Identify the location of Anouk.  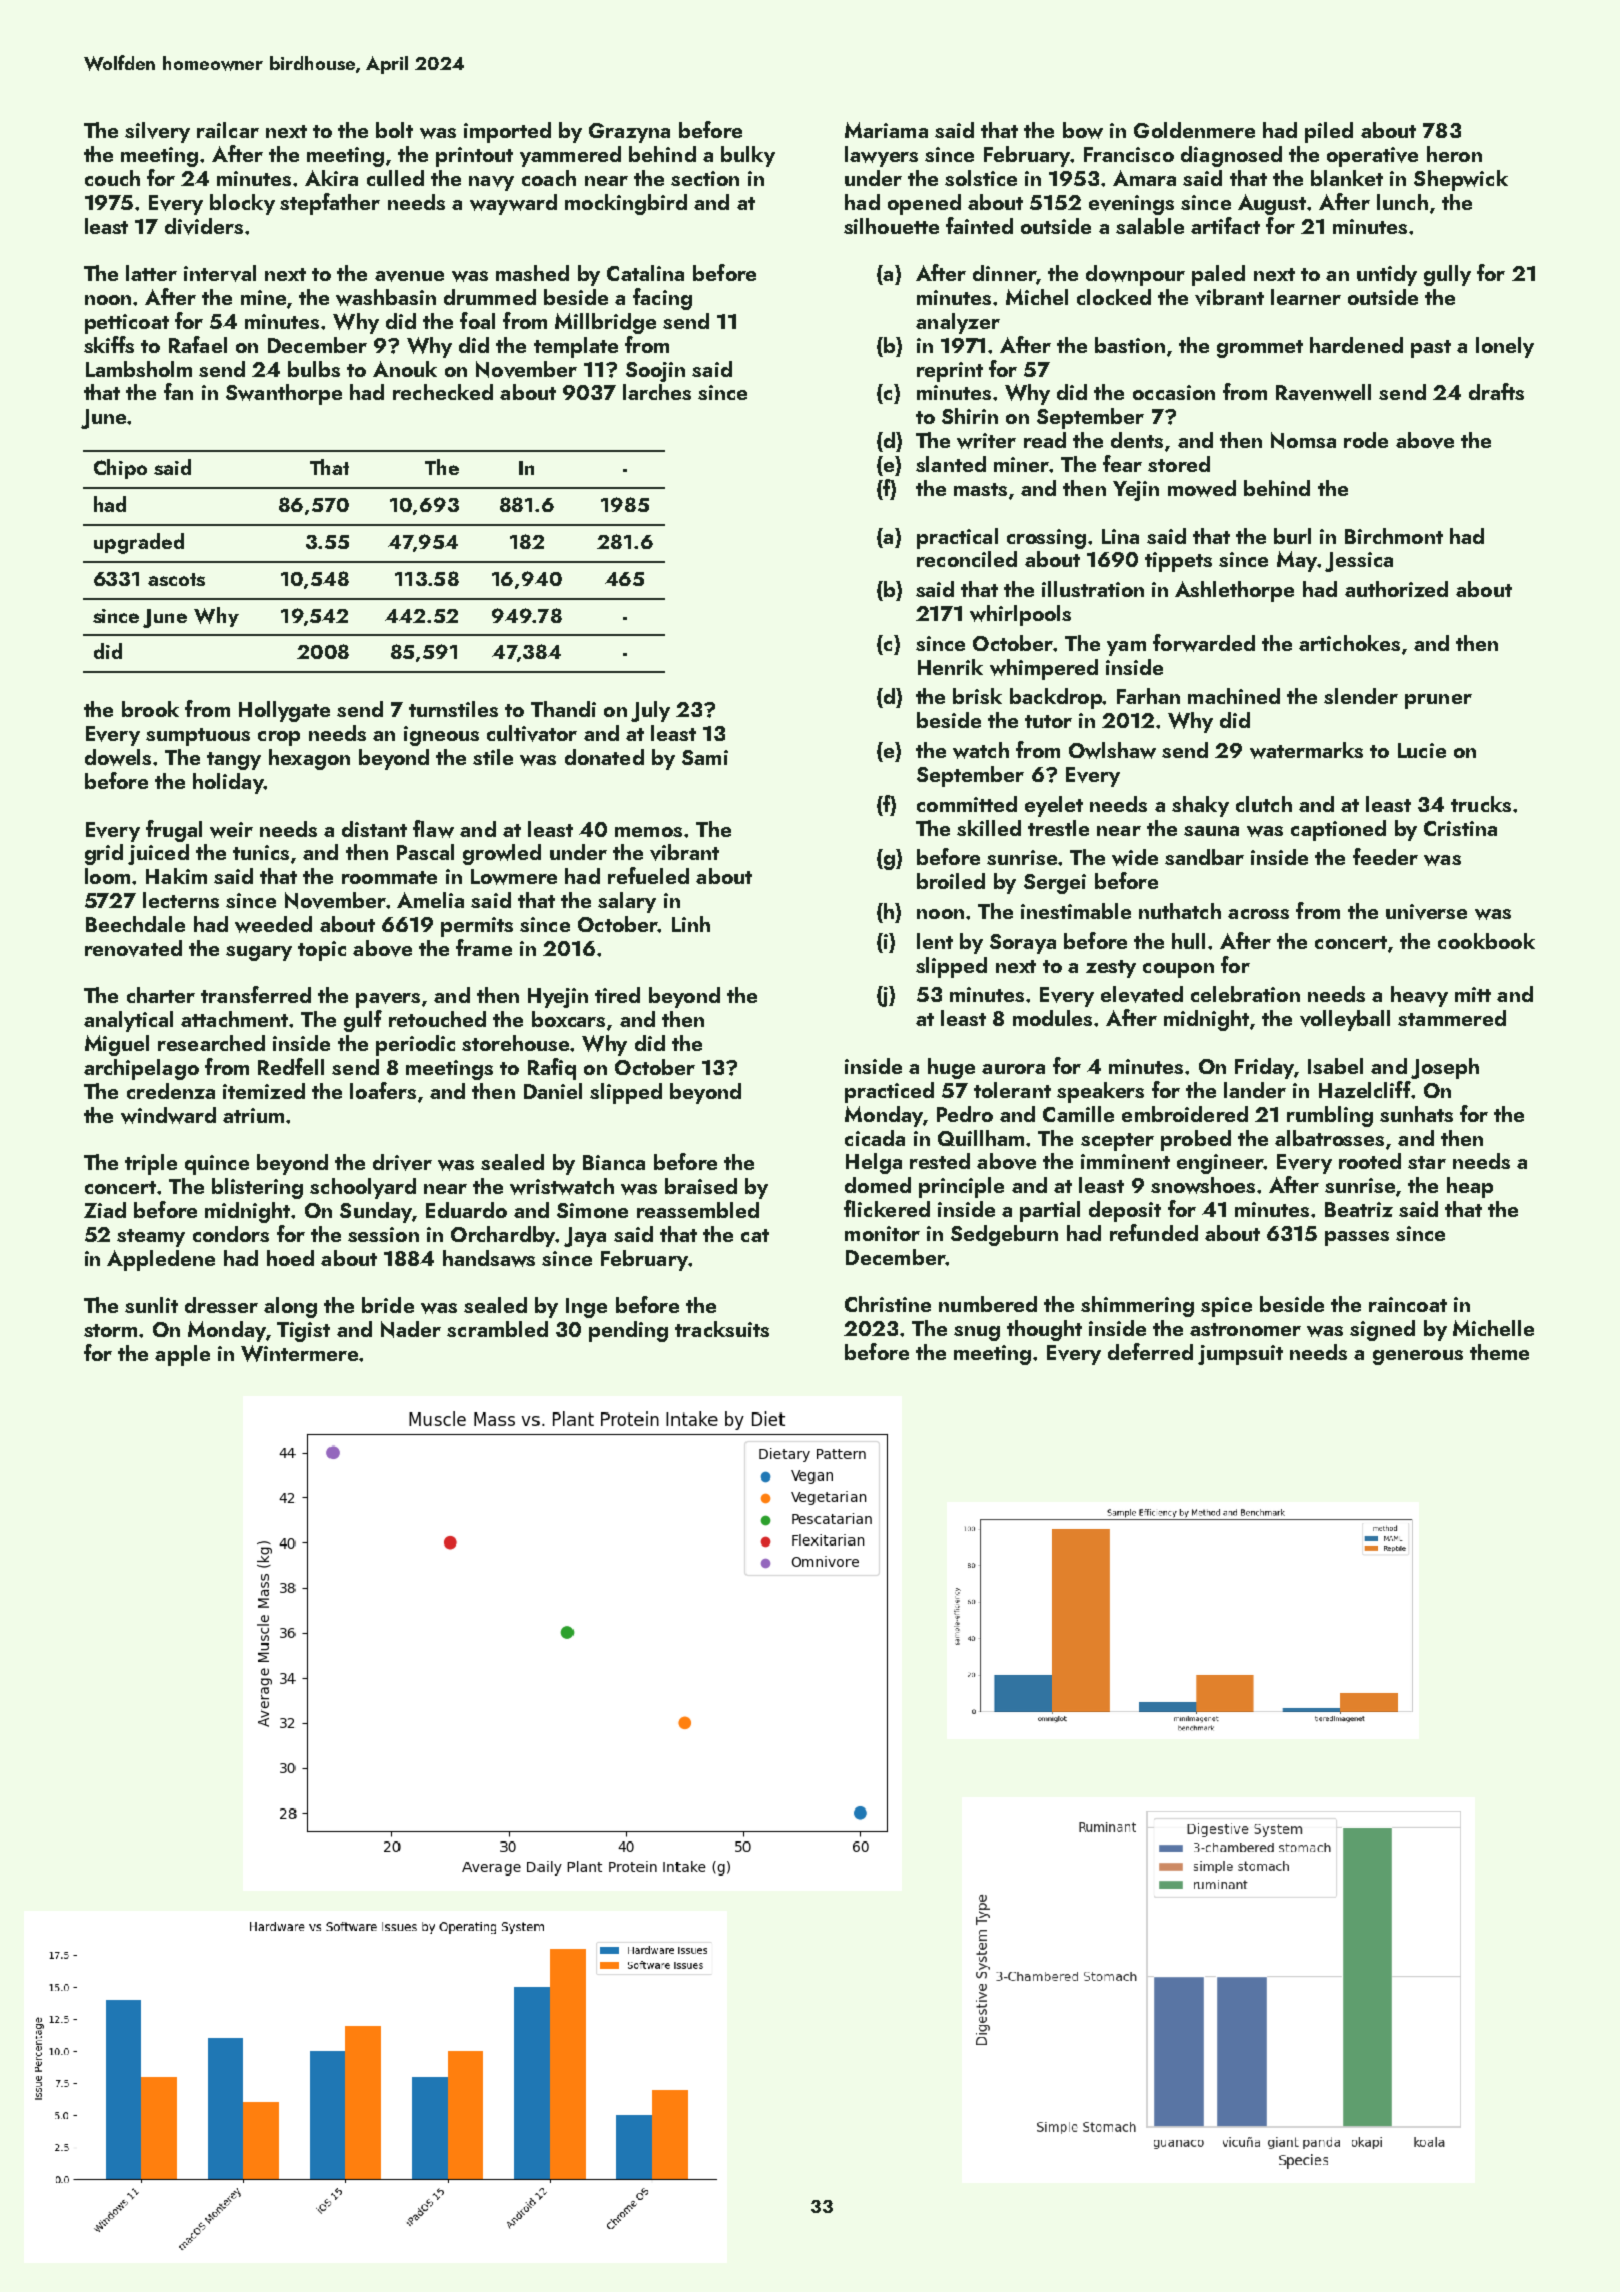
(405, 369).
